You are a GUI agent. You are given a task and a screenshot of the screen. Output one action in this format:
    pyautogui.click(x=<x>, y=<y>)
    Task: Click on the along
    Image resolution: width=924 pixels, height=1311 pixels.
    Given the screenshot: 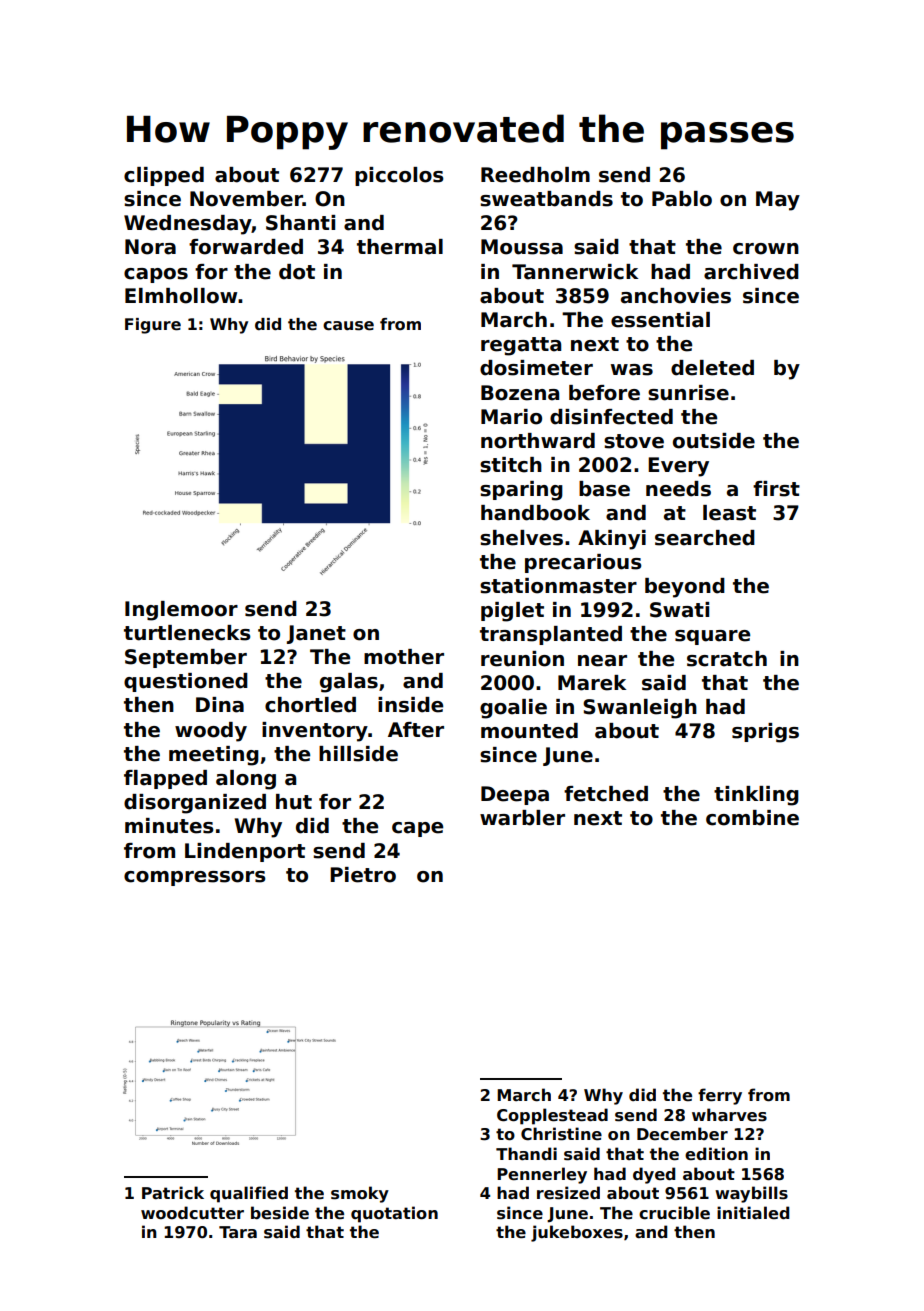 What is the action you would take?
    pyautogui.click(x=246, y=780)
